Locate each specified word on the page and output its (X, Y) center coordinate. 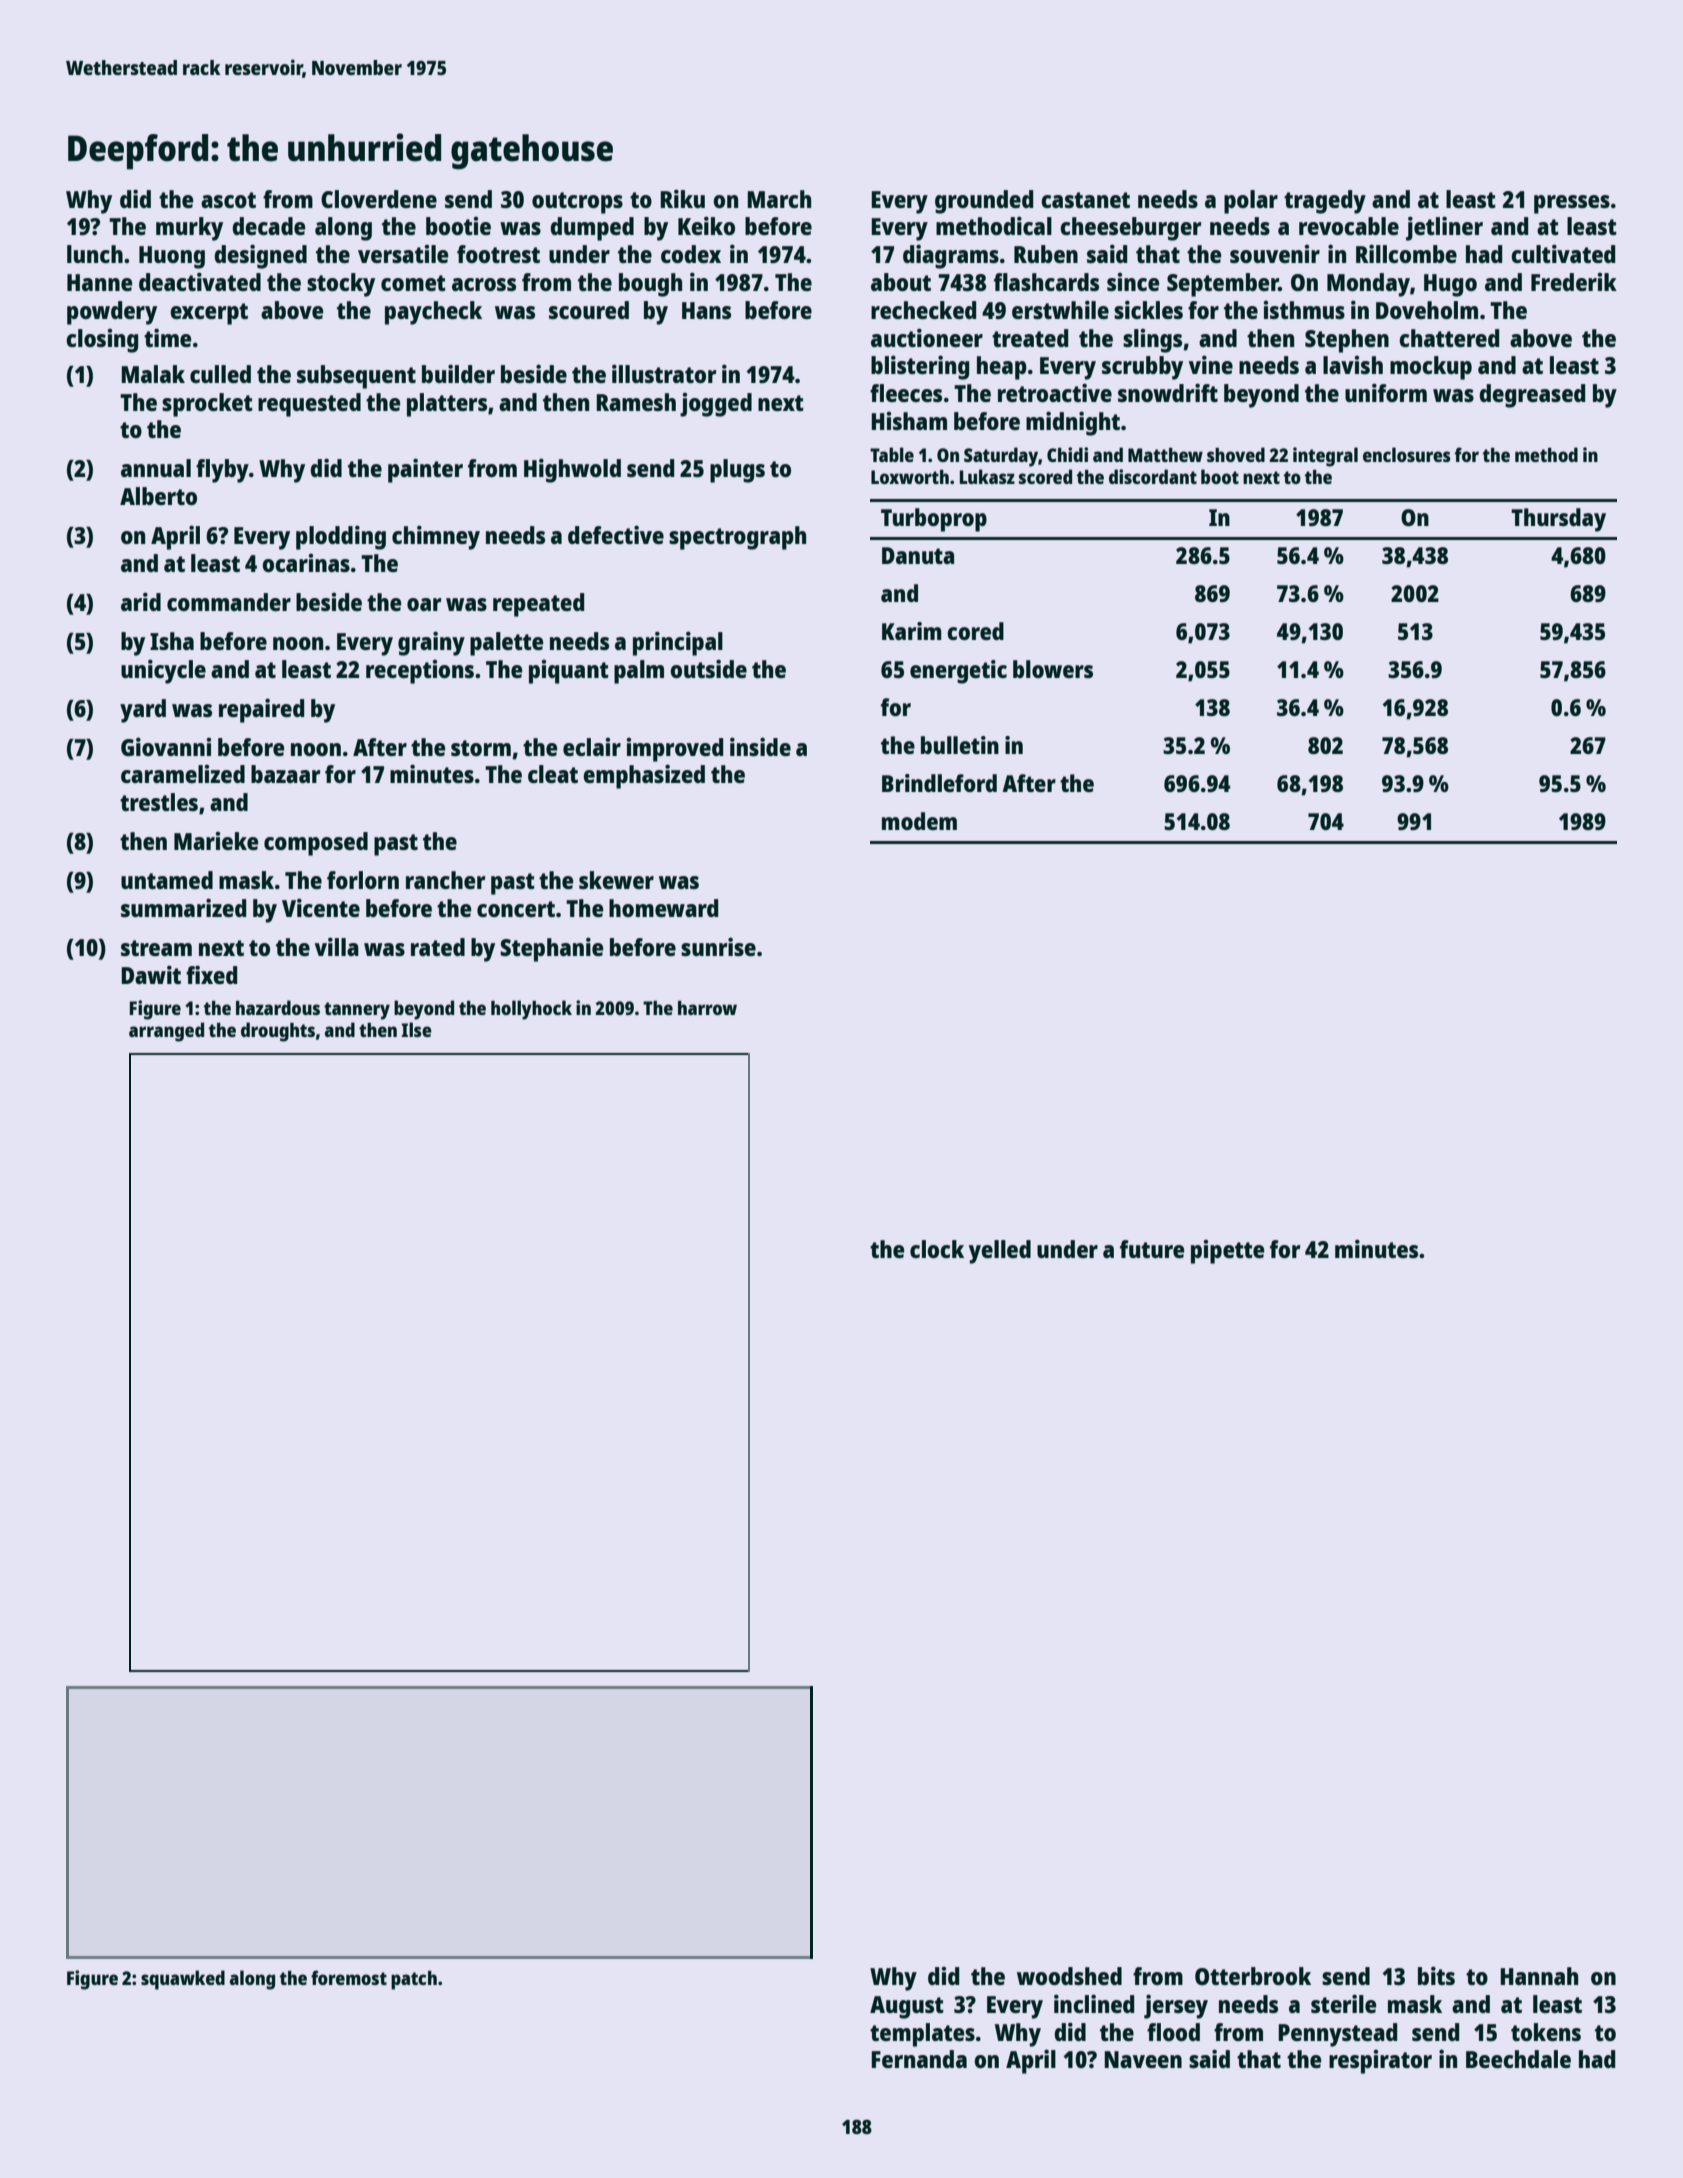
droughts (278, 1032)
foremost (349, 1977)
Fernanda (919, 2059)
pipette (1227, 1252)
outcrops (577, 203)
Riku (682, 198)
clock (937, 1249)
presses (1572, 204)
